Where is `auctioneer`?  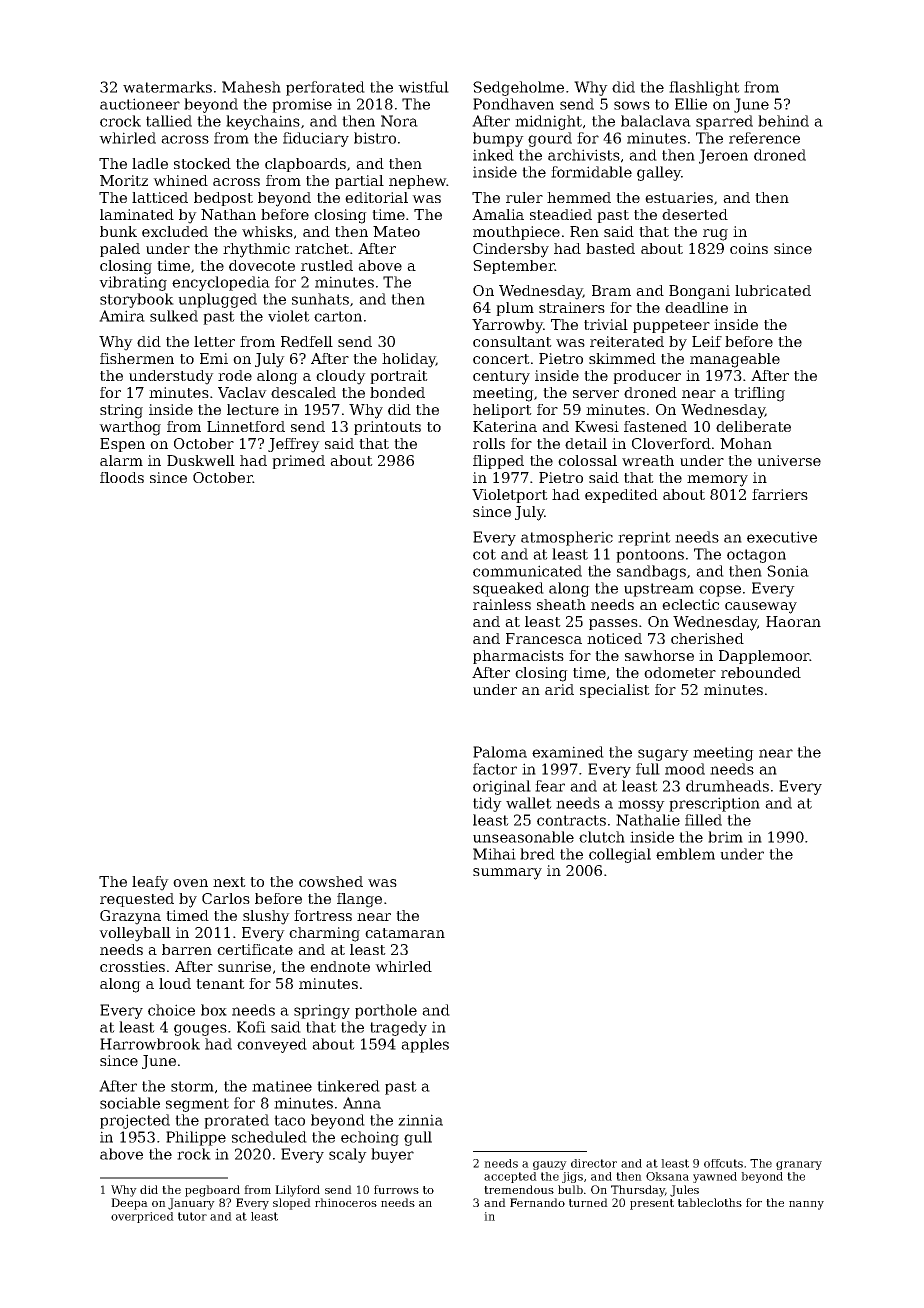
auctioneer is located at coordinates (140, 104).
